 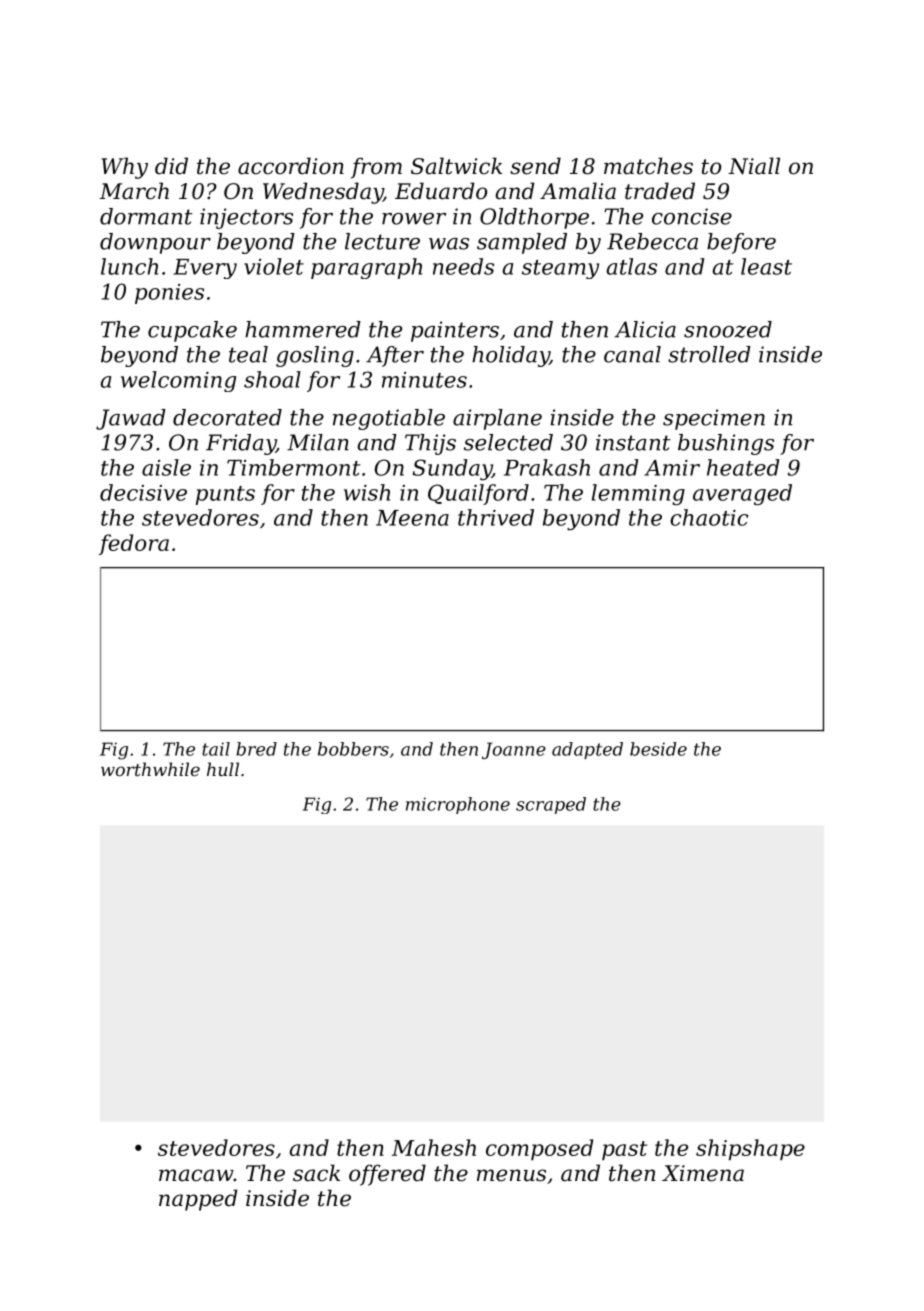 What do you see at coordinates (150, 769) in the image?
I see `worthwhile` at bounding box center [150, 769].
